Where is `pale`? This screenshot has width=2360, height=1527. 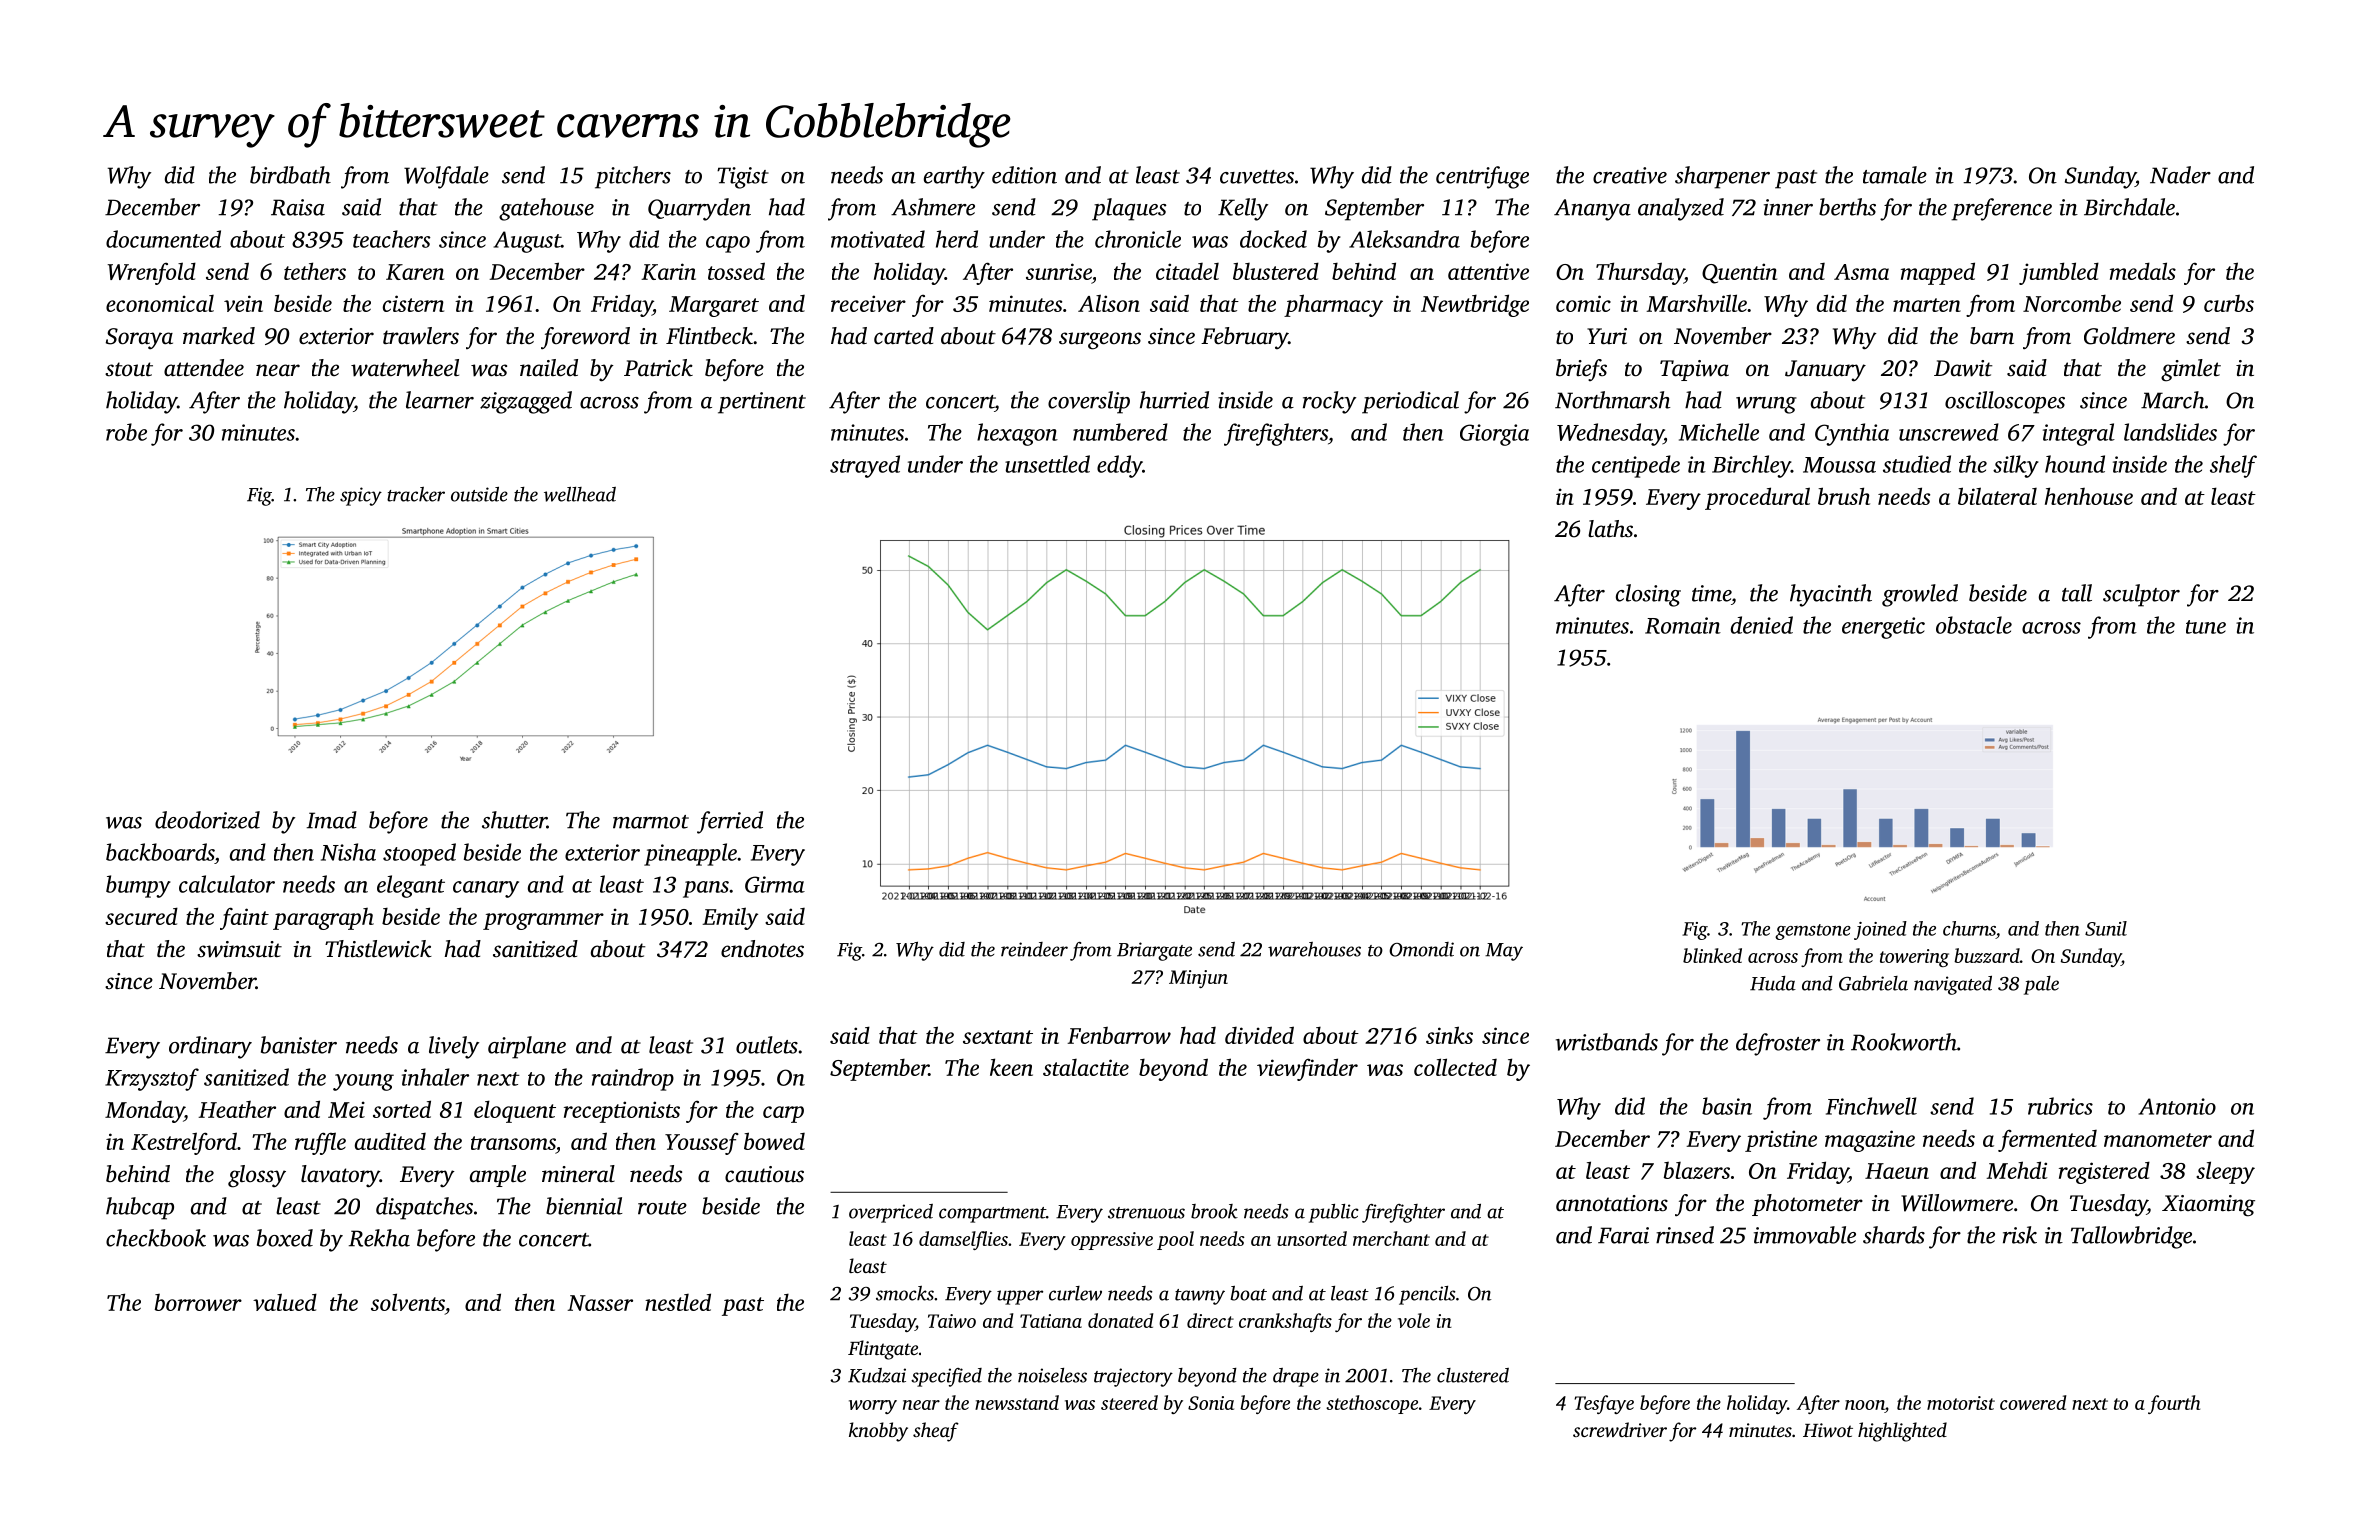
pale is located at coordinates (2041, 985).
